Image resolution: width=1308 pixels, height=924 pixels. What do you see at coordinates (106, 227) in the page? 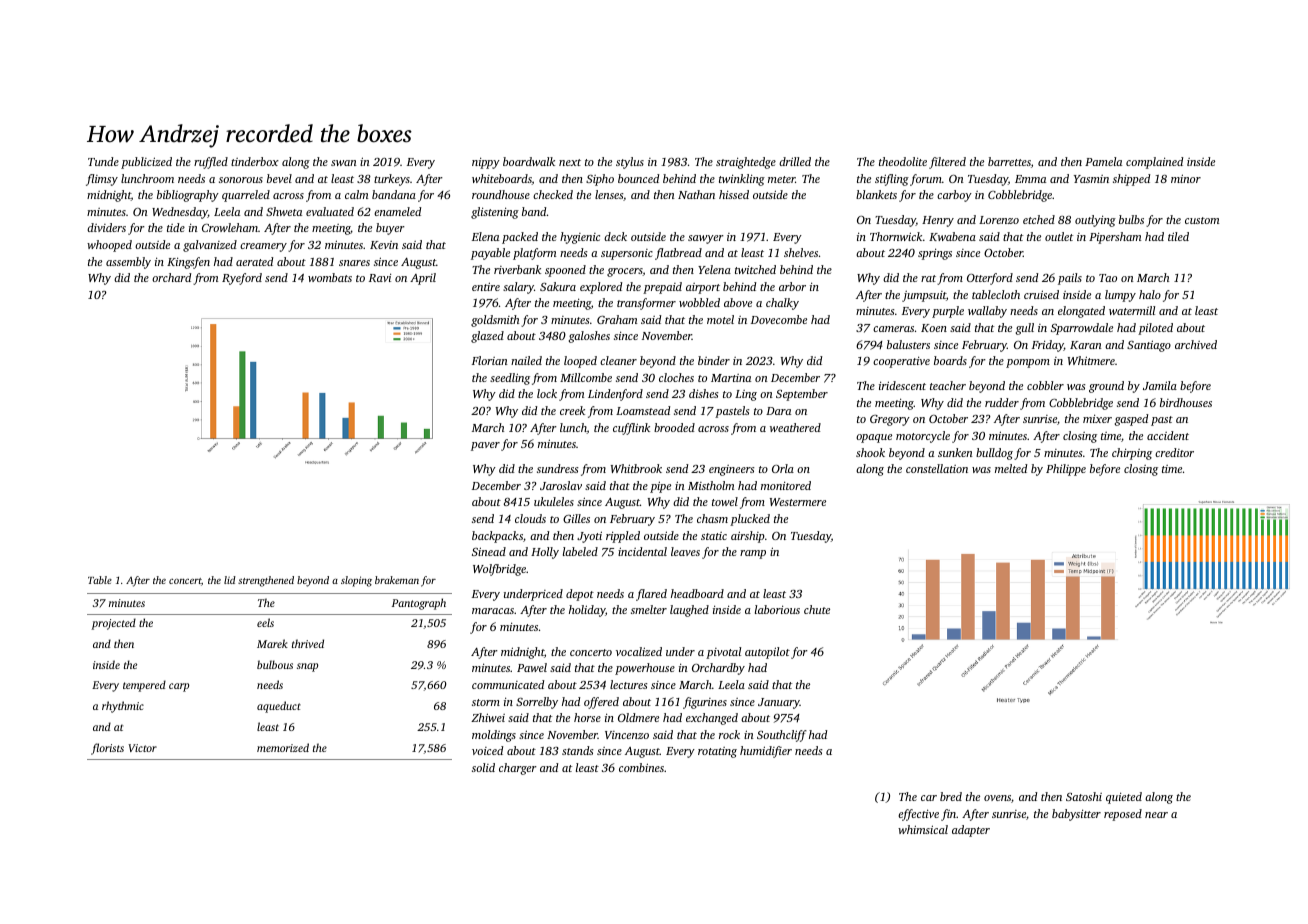
I see `dividers` at bounding box center [106, 227].
